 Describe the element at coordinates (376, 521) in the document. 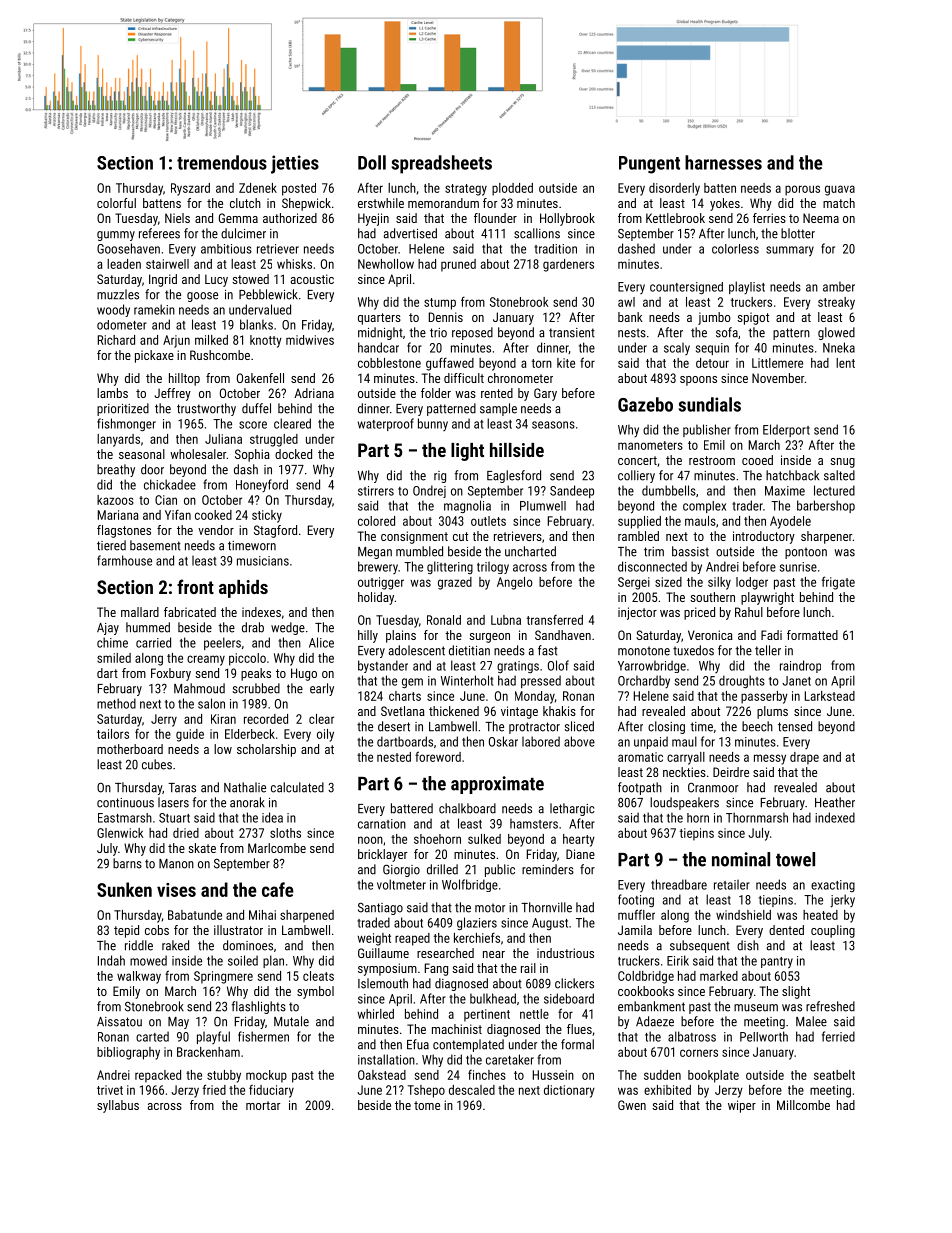

I see `colored` at that location.
